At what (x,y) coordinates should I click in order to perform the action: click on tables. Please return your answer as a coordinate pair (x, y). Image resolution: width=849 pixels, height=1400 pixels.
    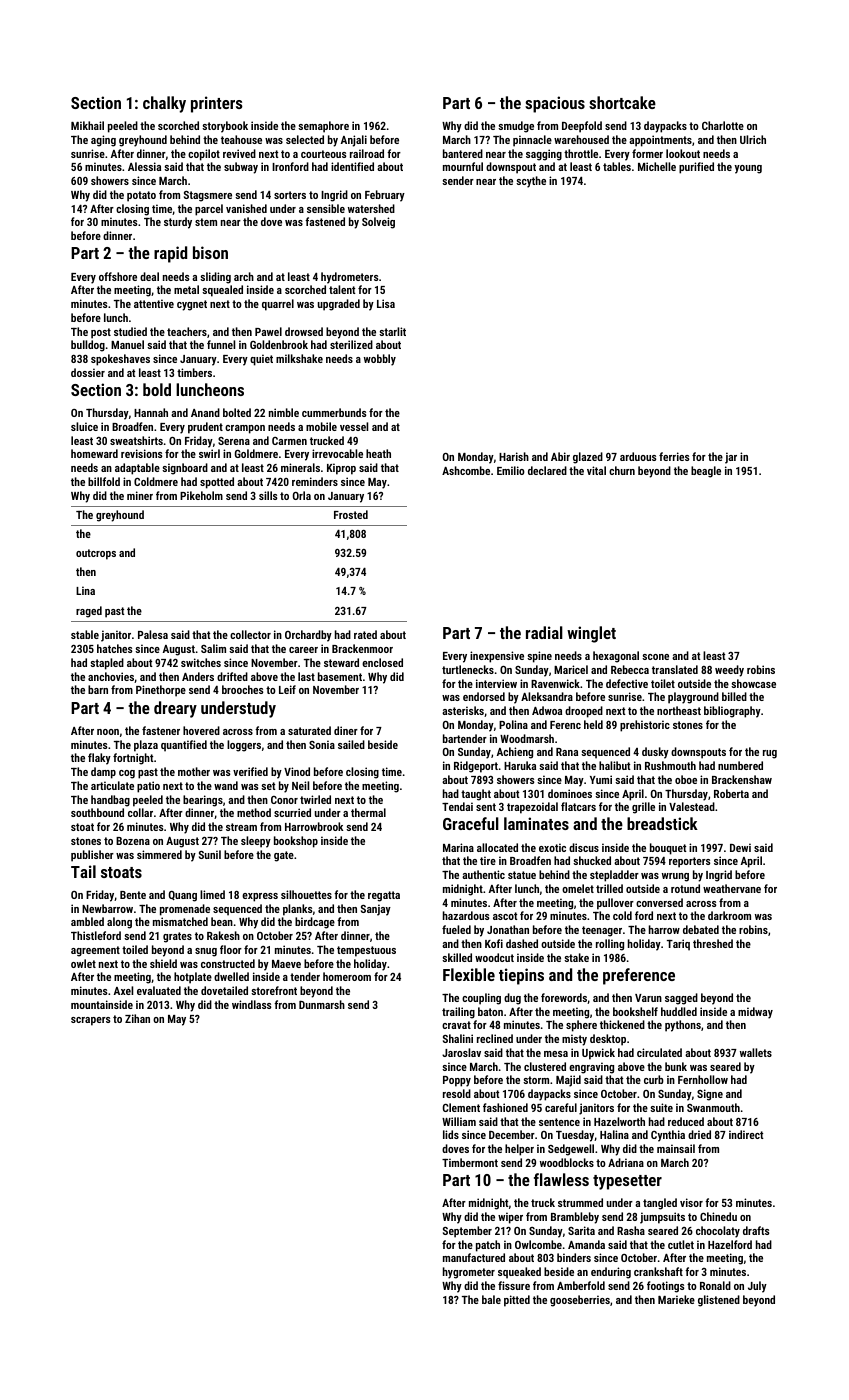
    Looking at the image, I should click on (617, 166).
